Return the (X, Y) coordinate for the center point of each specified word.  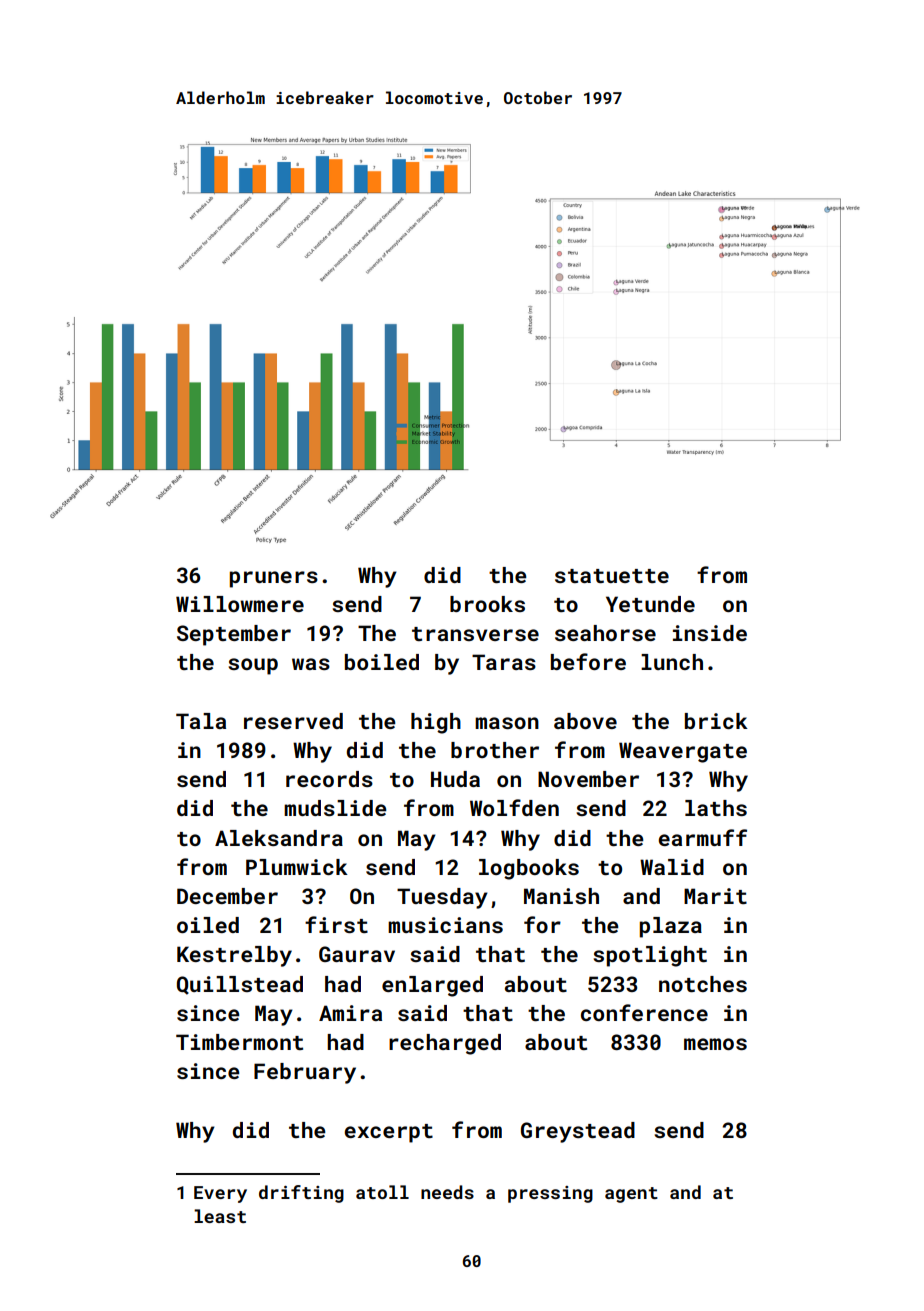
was (311, 664)
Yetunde (650, 604)
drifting (301, 1194)
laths (716, 808)
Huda (455, 779)
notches (703, 984)
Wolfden (514, 807)
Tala (201, 721)
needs (447, 1192)
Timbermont (239, 1042)
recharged (445, 1044)
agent (631, 1195)
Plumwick (297, 867)
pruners (274, 579)
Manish (561, 896)
